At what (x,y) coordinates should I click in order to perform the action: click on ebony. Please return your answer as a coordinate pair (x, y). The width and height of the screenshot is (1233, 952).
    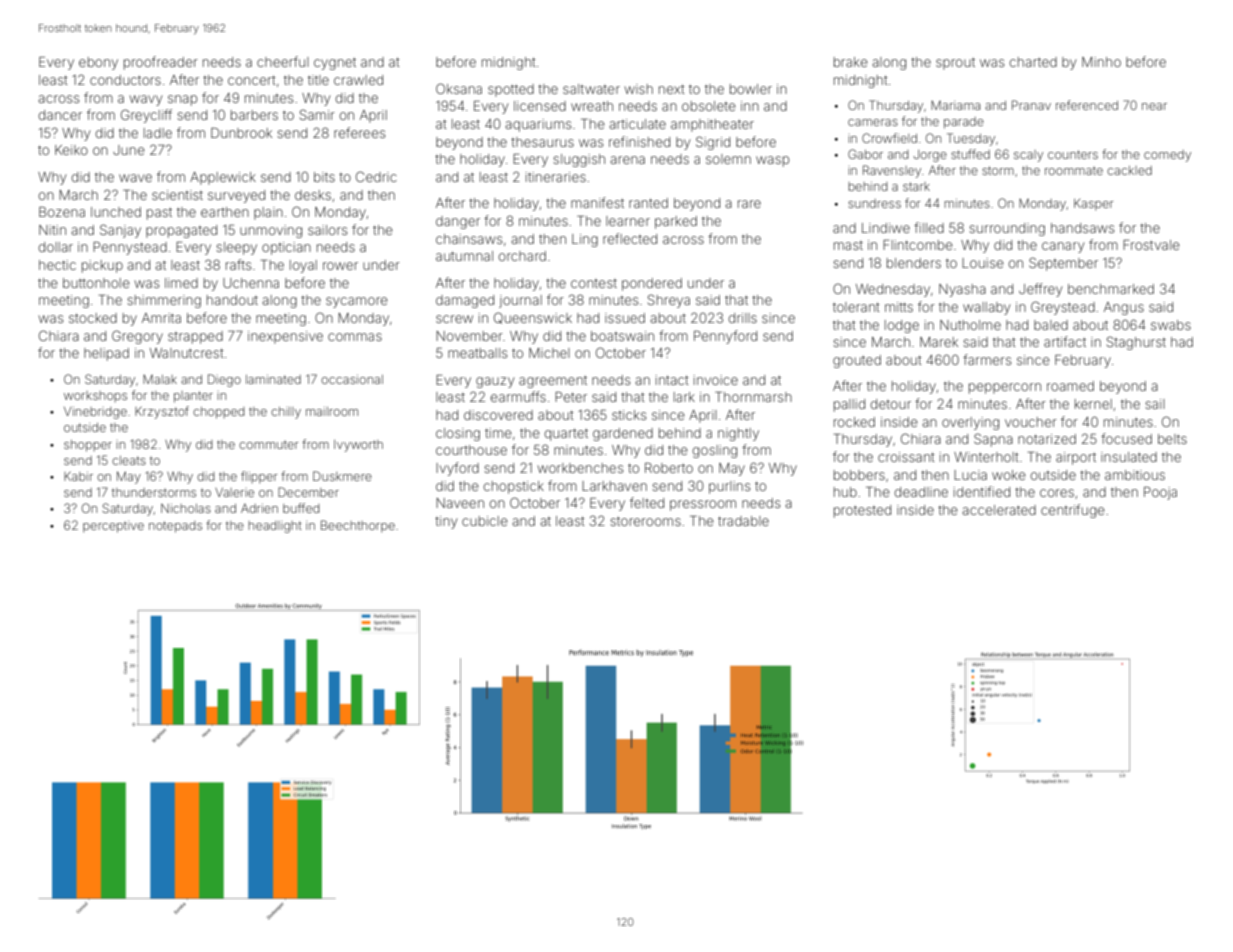
    Looking at the image, I should click on (98, 63).
